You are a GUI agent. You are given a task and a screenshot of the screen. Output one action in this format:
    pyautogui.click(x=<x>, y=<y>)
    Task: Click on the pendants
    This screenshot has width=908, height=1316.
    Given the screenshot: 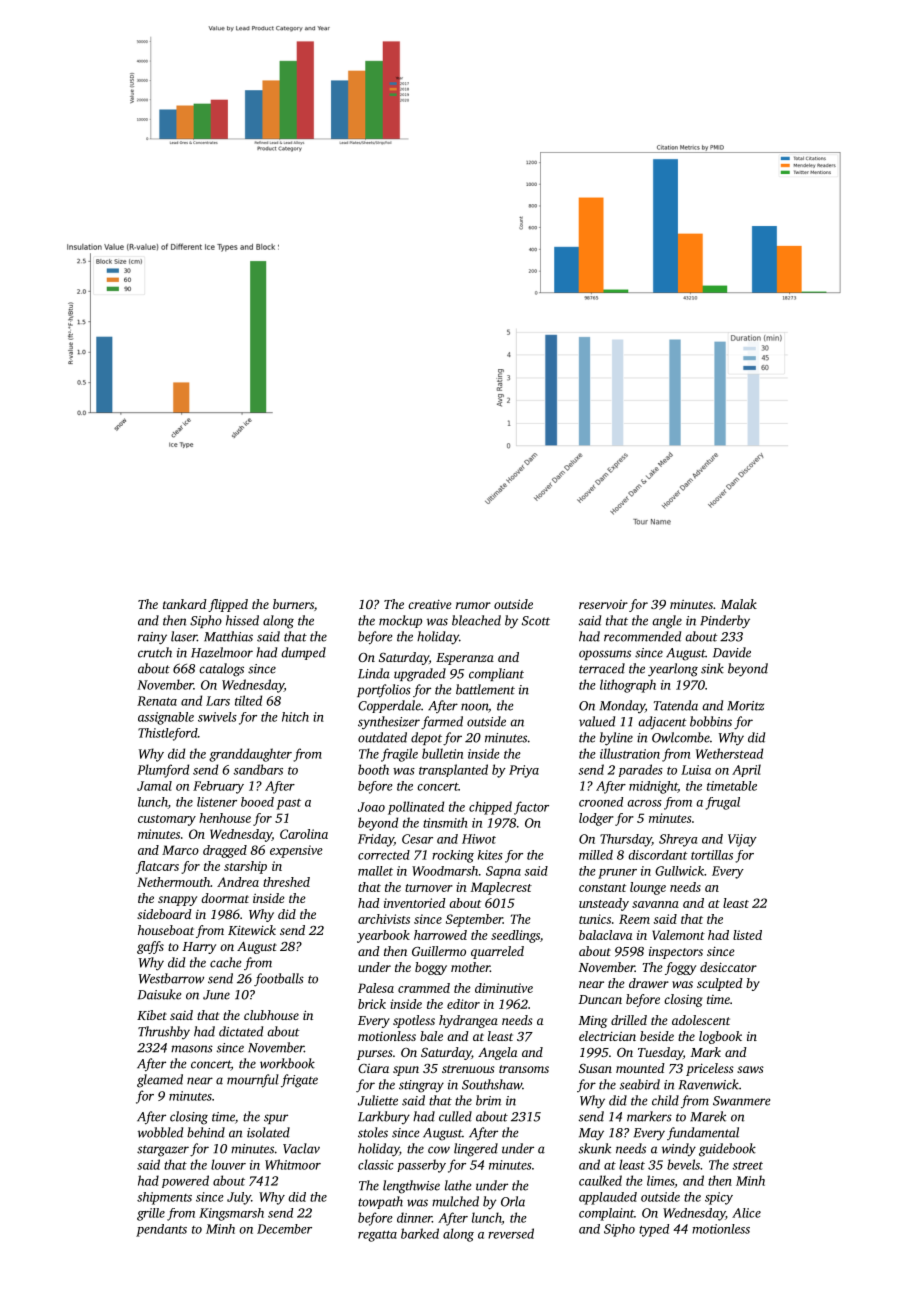 What is the action you would take?
    pyautogui.click(x=161, y=1230)
